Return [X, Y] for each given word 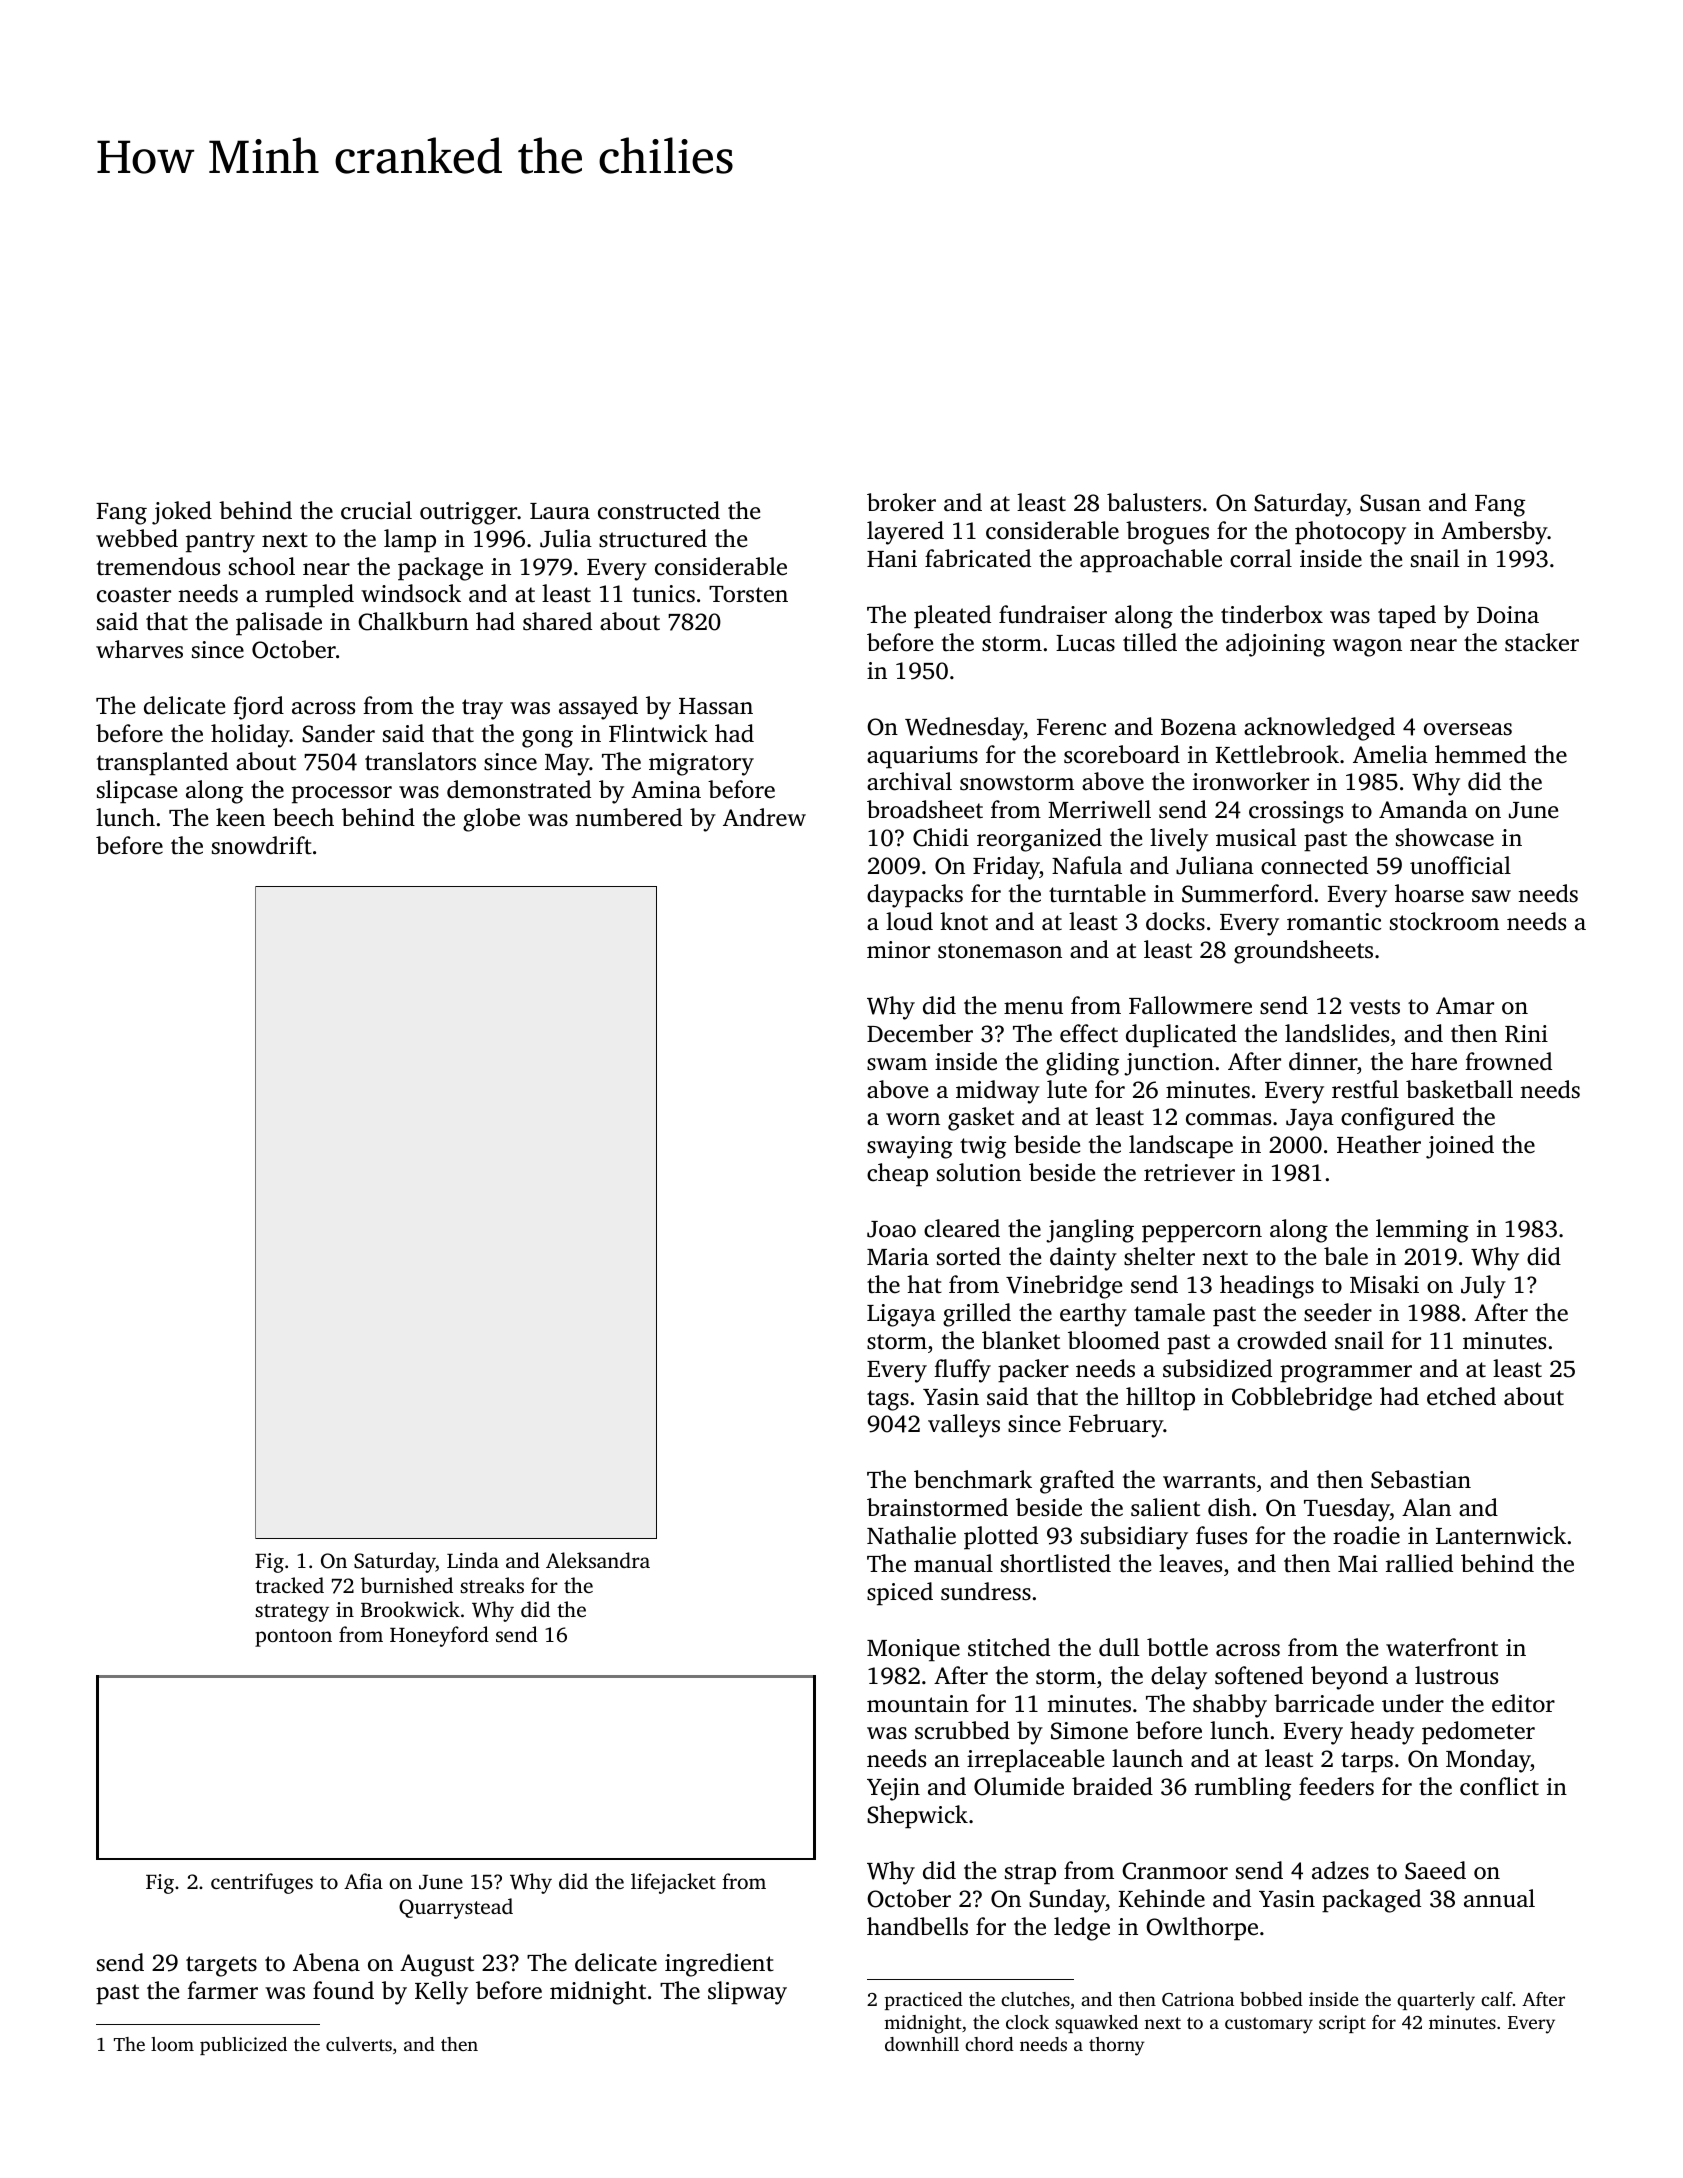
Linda [473, 1560]
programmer [1346, 1374]
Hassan [716, 706]
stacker [1542, 642]
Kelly [441, 1993]
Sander [338, 733]
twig [983, 1147]
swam [897, 1064]
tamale [1169, 1312]
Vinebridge [1064, 1287]
